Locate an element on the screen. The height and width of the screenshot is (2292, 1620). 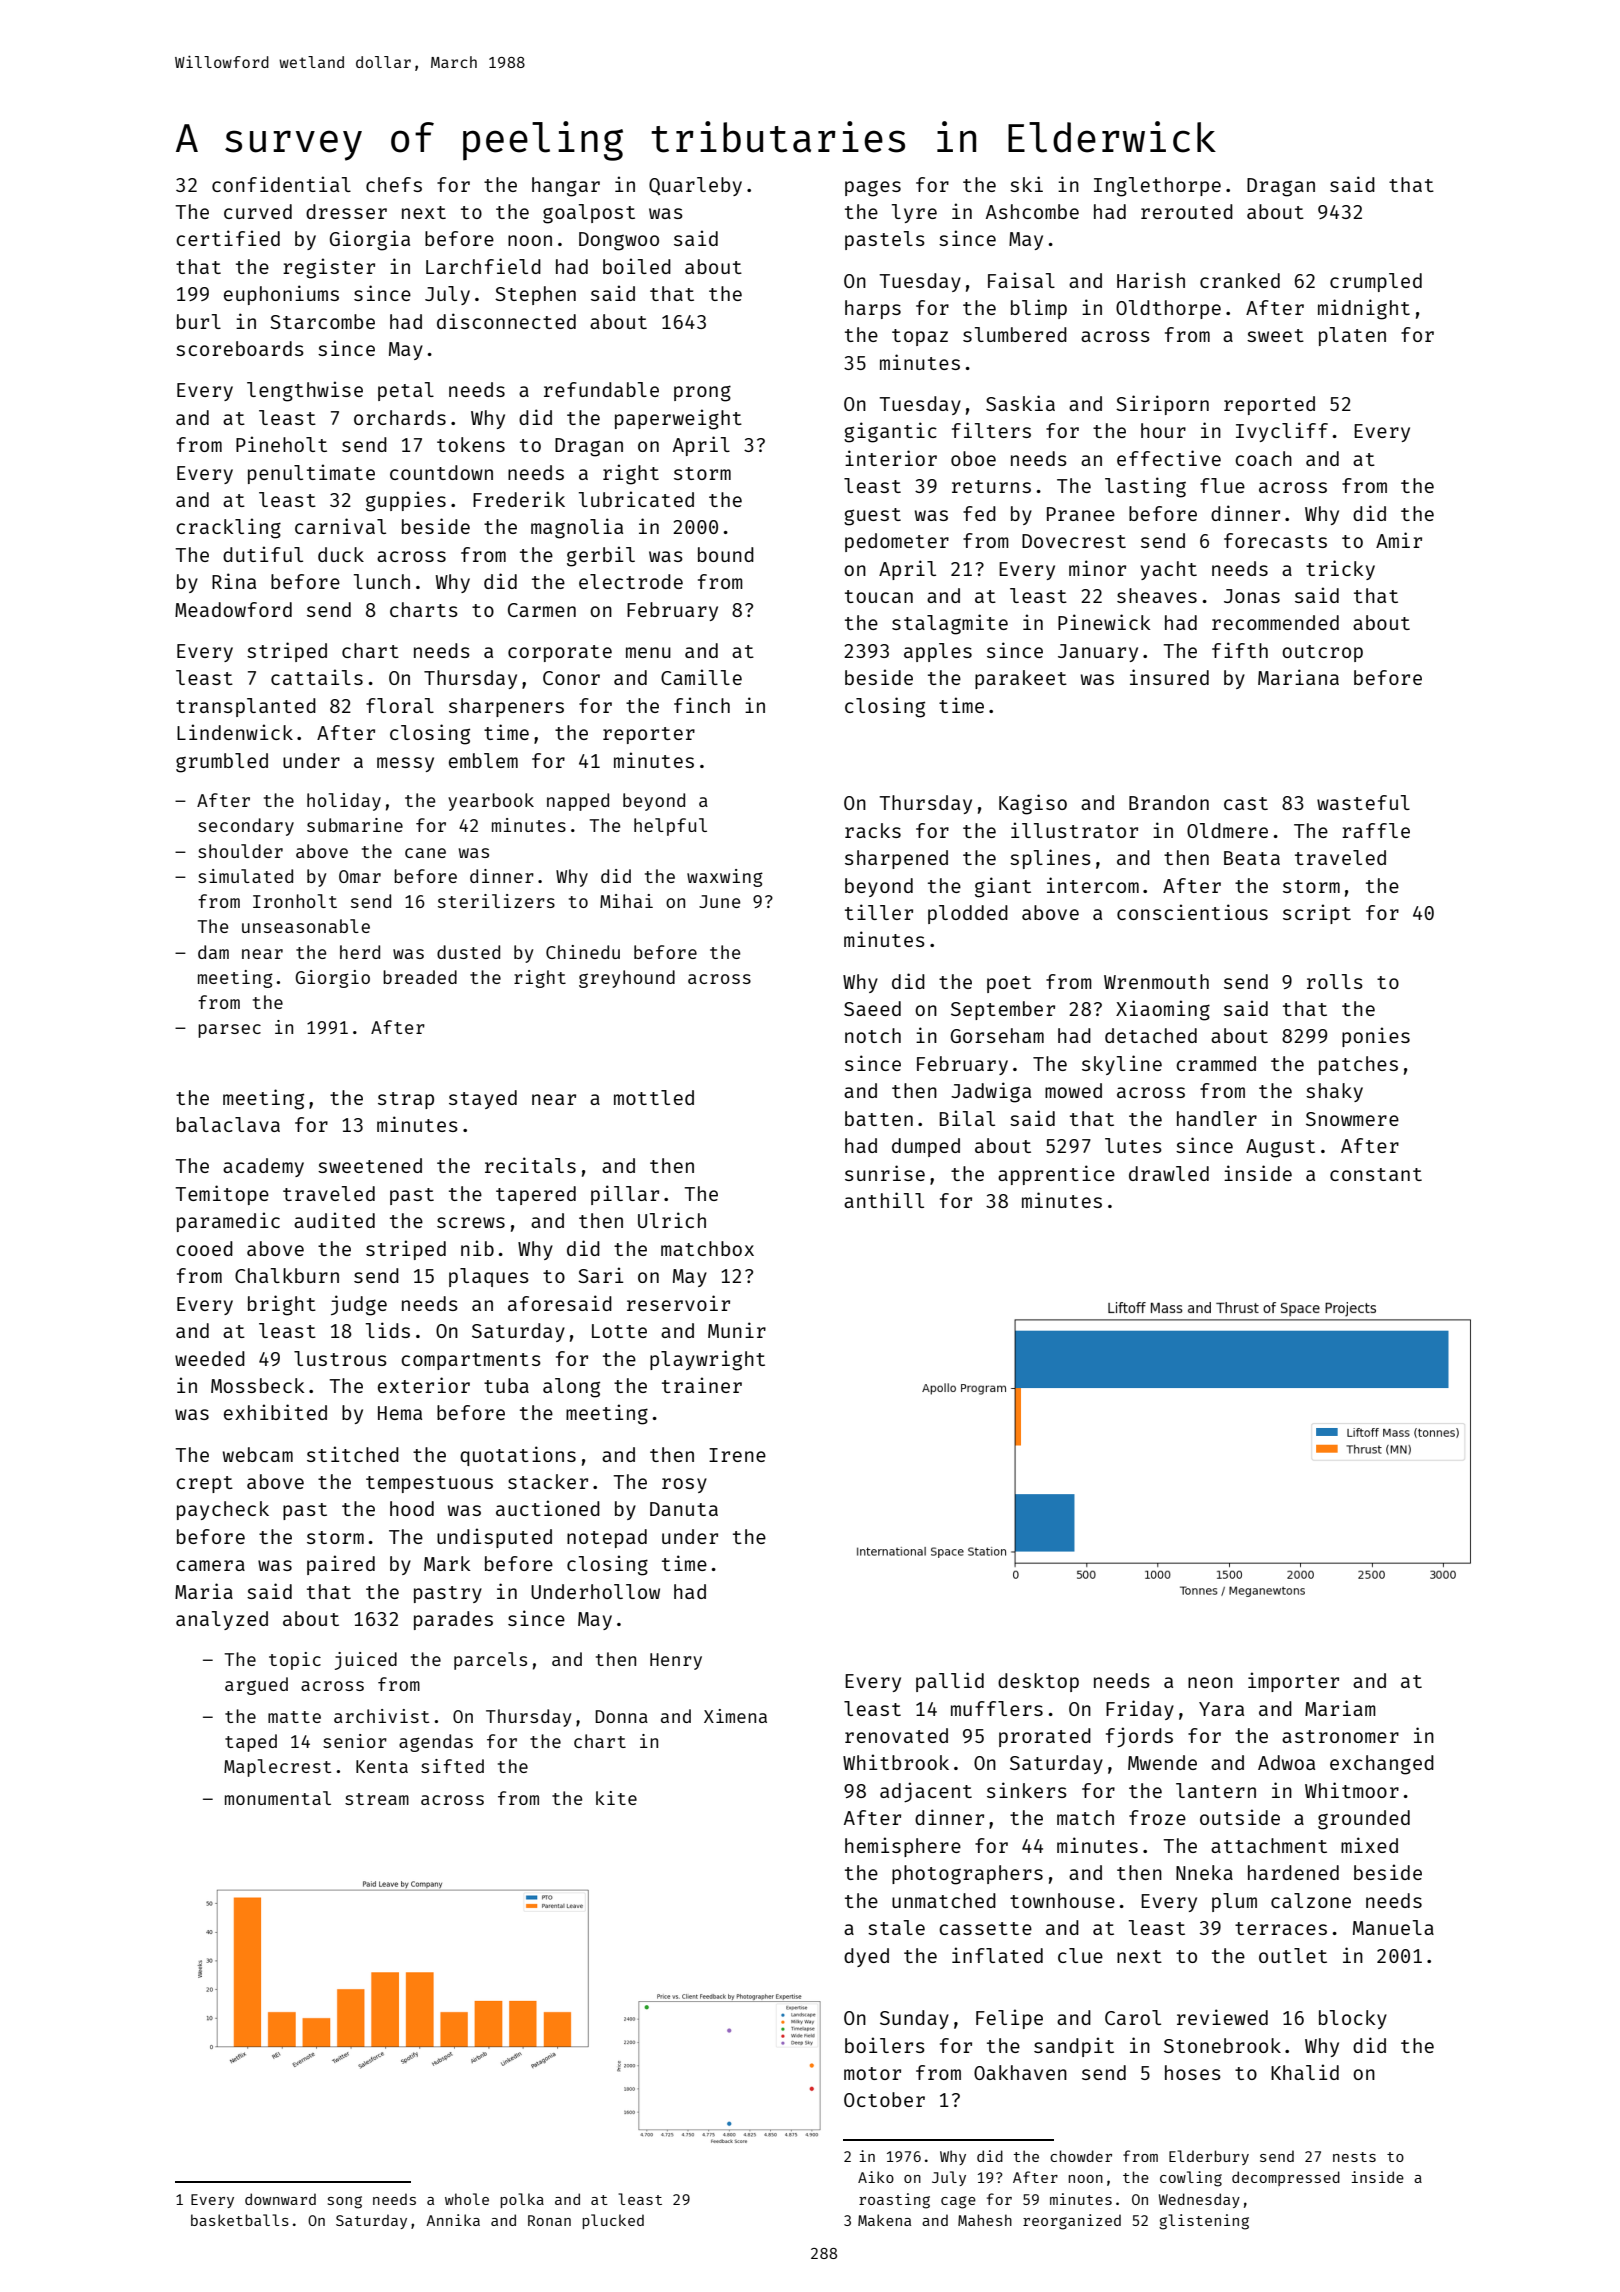
pages is located at coordinates (873, 189).
